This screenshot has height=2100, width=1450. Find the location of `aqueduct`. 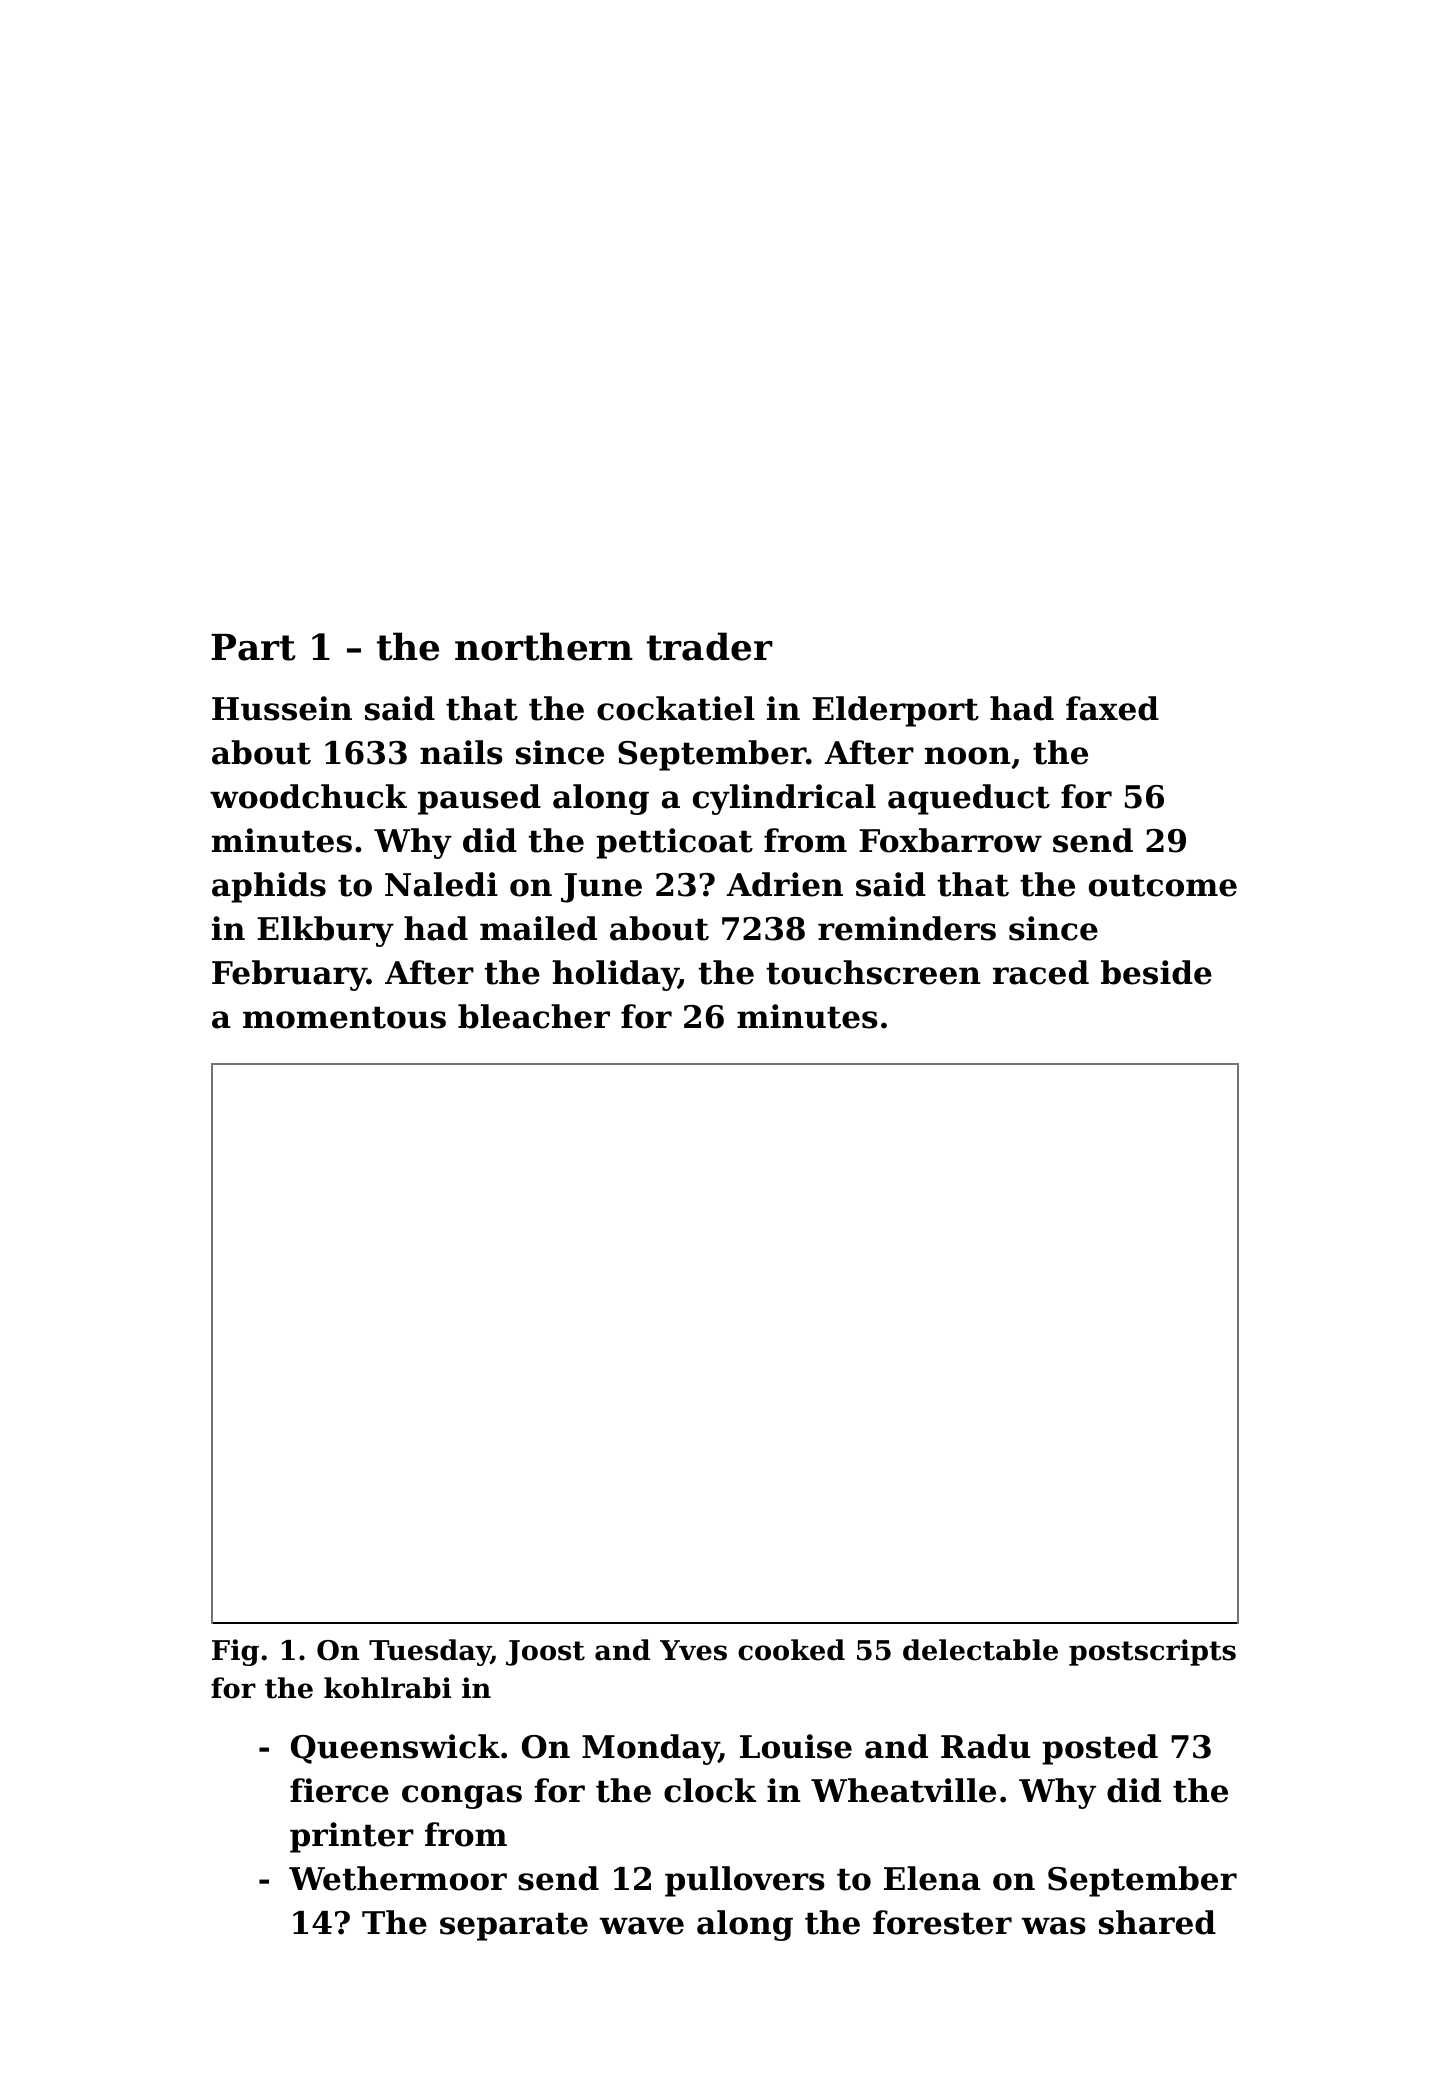

aqueduct is located at coordinates (969, 799).
